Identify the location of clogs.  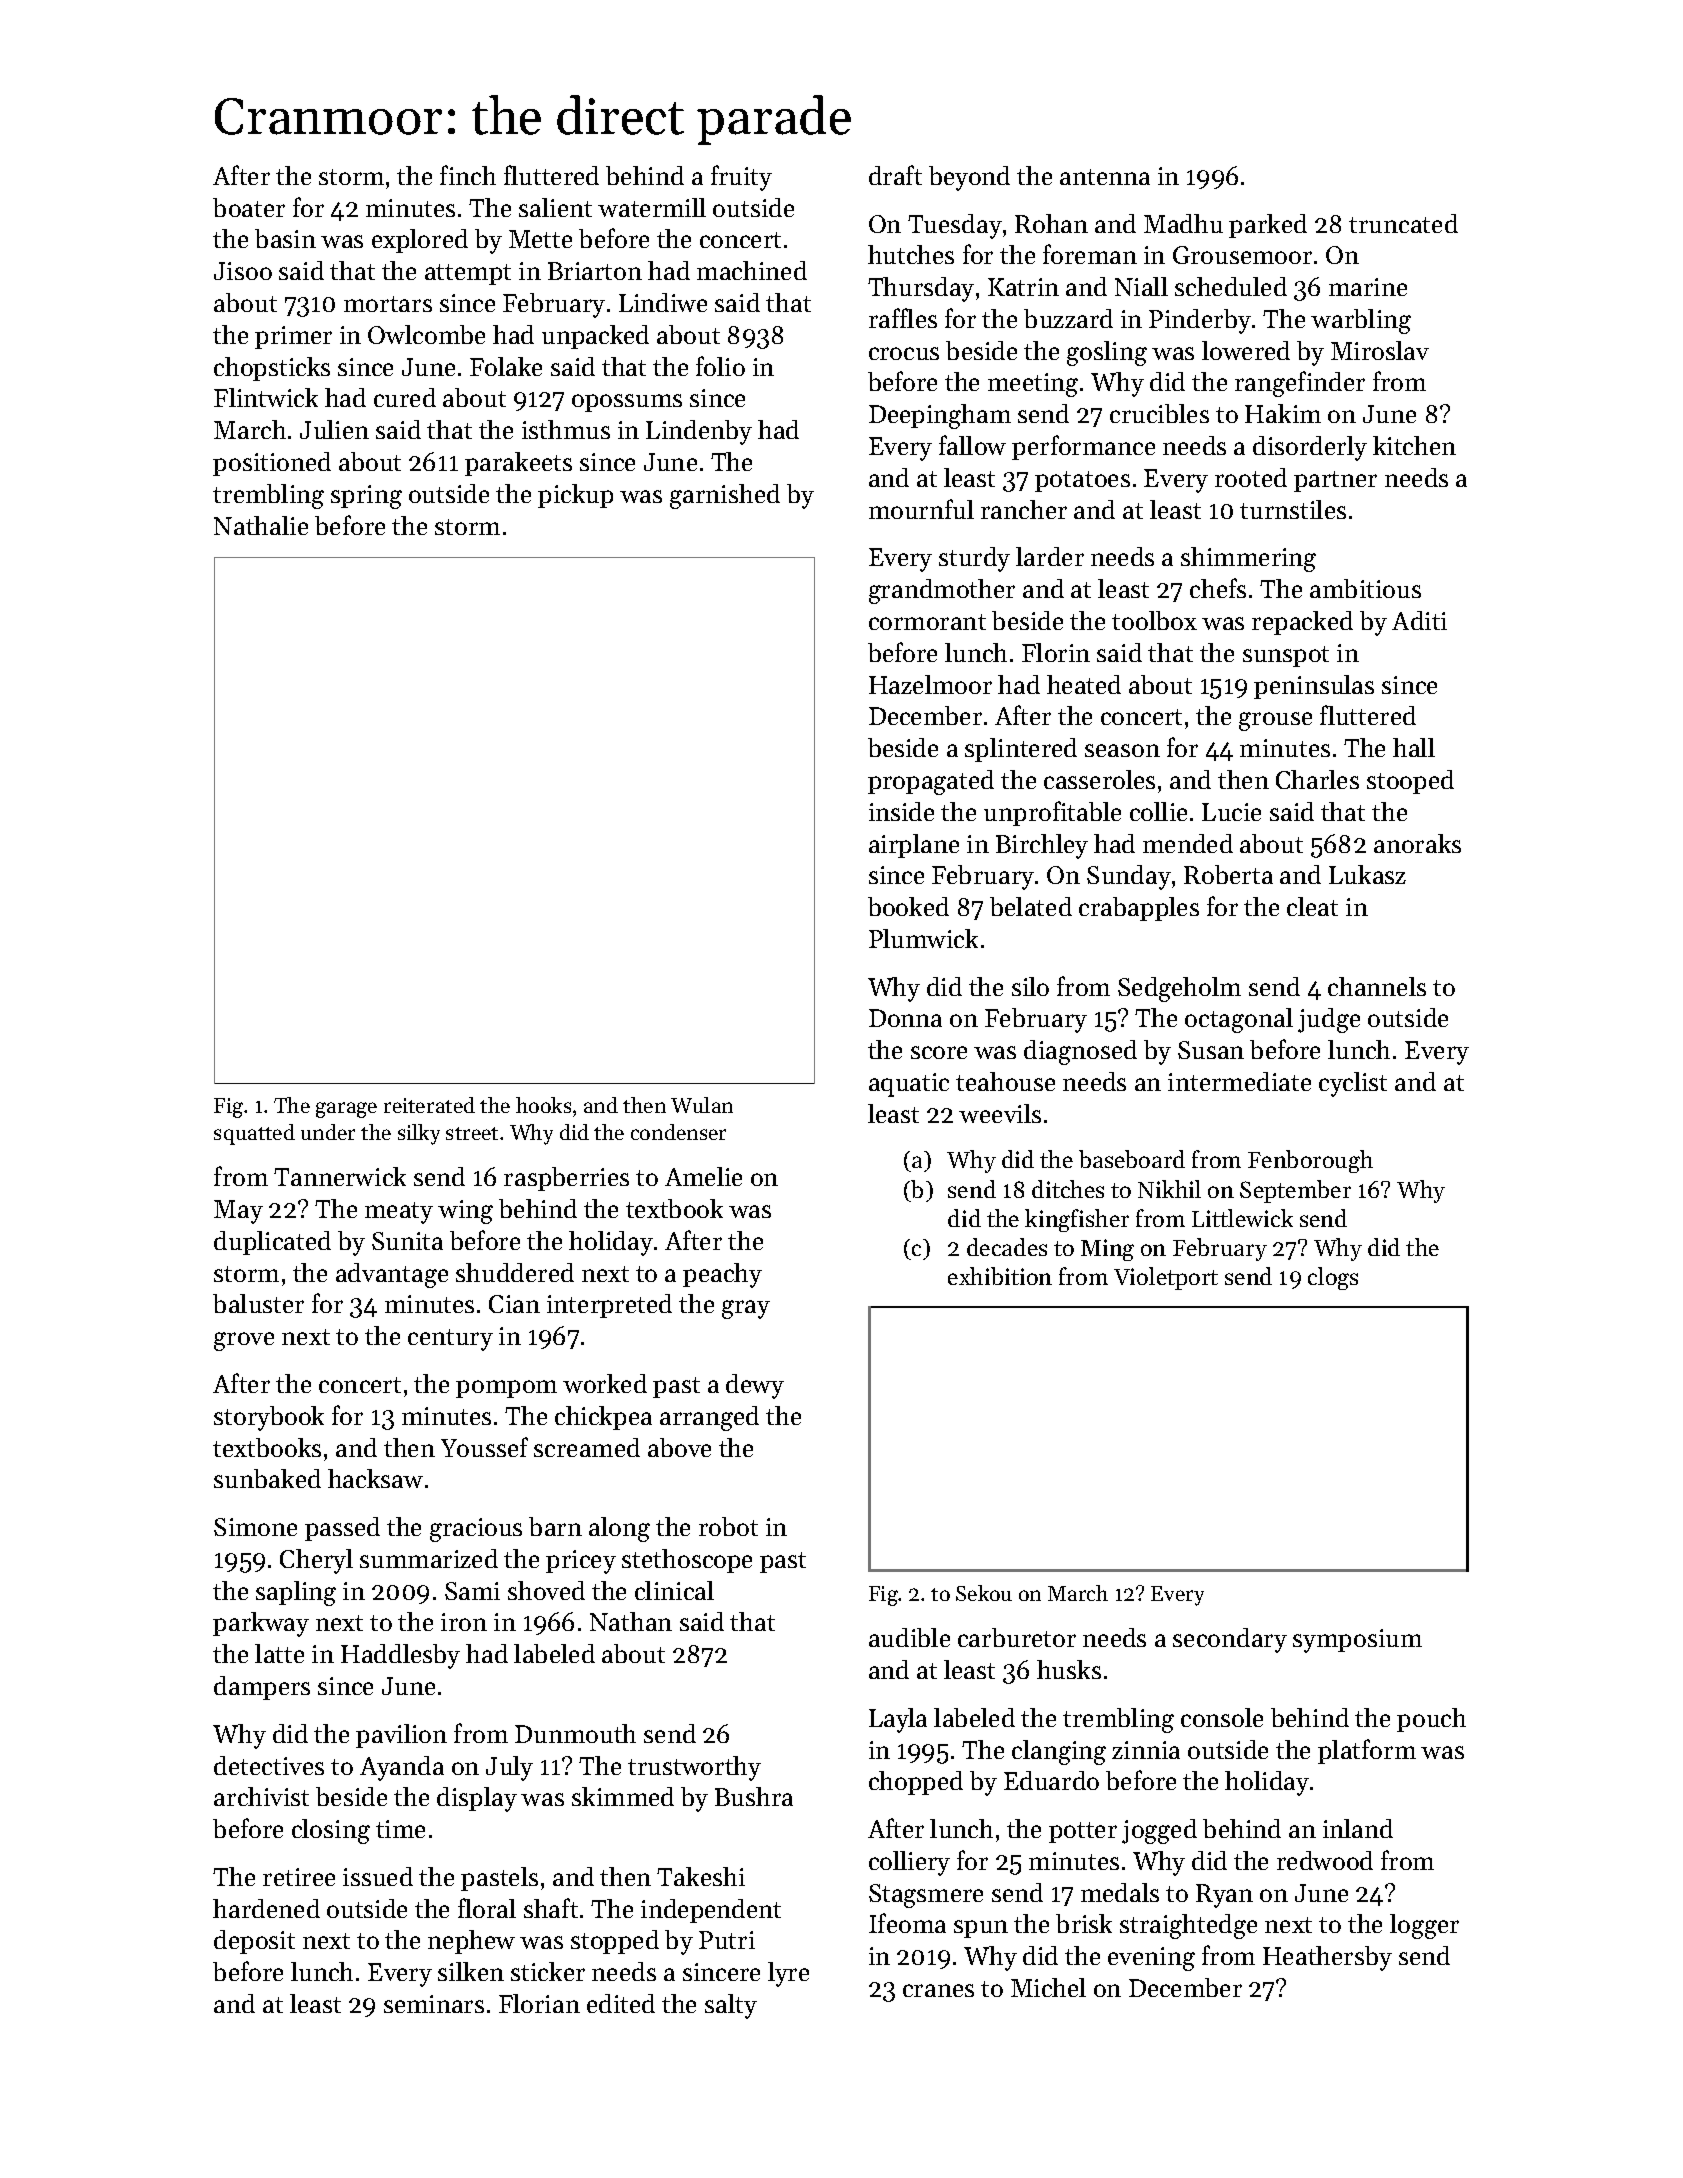
(1333, 1278).
